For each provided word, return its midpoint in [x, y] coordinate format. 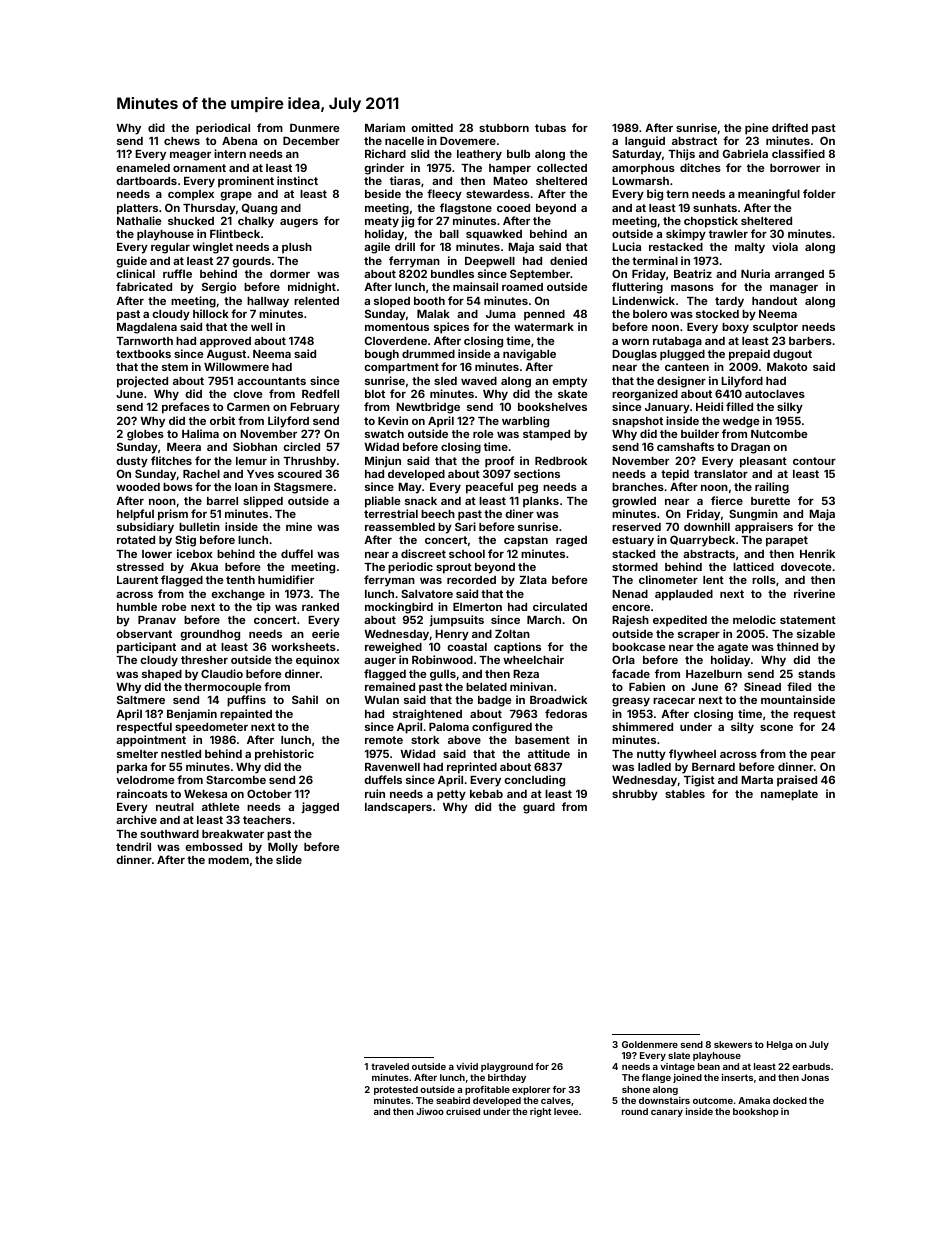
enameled [143, 168]
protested [396, 1090]
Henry [452, 635]
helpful [135, 515]
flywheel [692, 755]
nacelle [404, 141]
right [540, 1112]
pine [757, 129]
